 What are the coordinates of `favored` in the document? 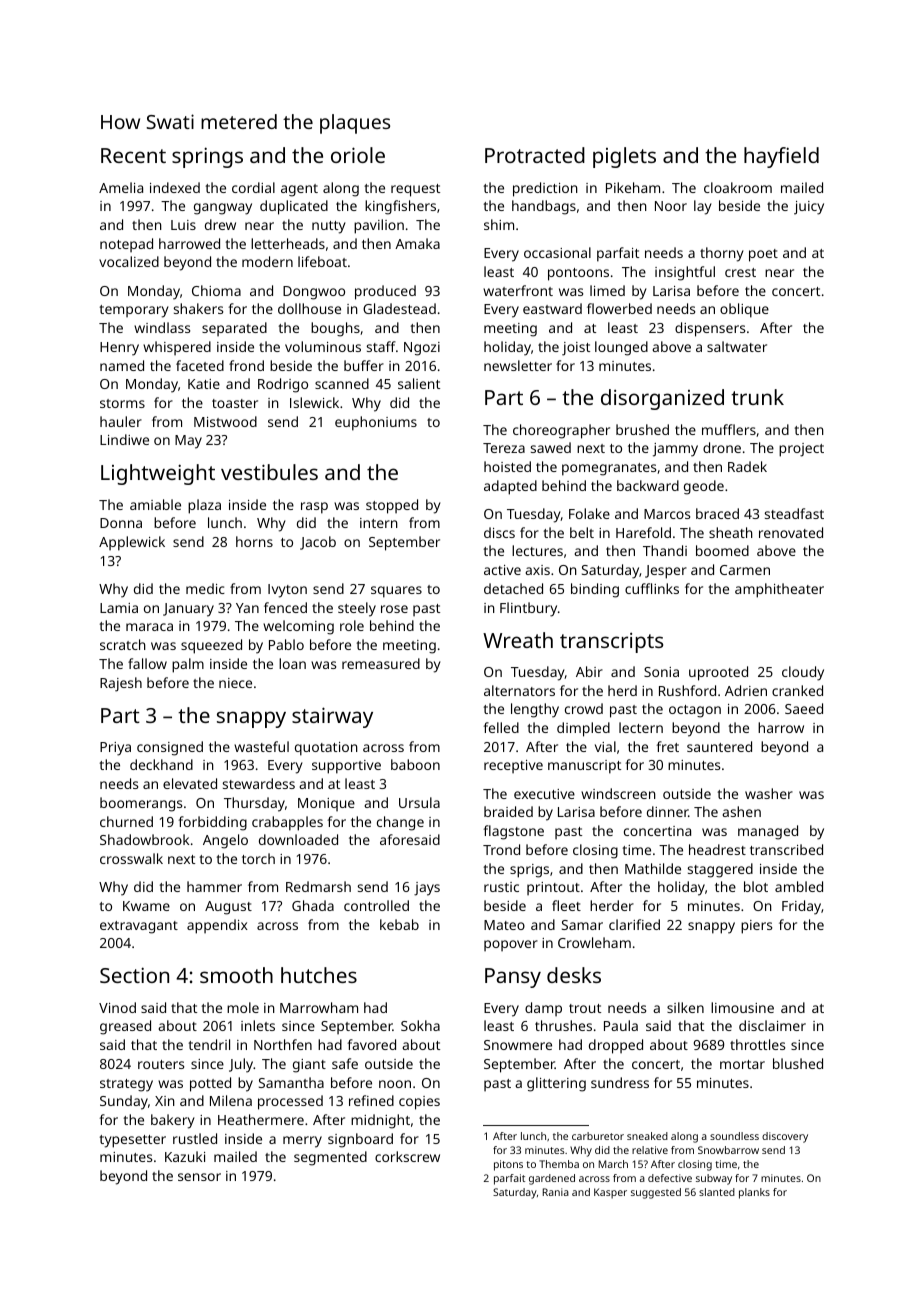 It's located at (371, 1044).
